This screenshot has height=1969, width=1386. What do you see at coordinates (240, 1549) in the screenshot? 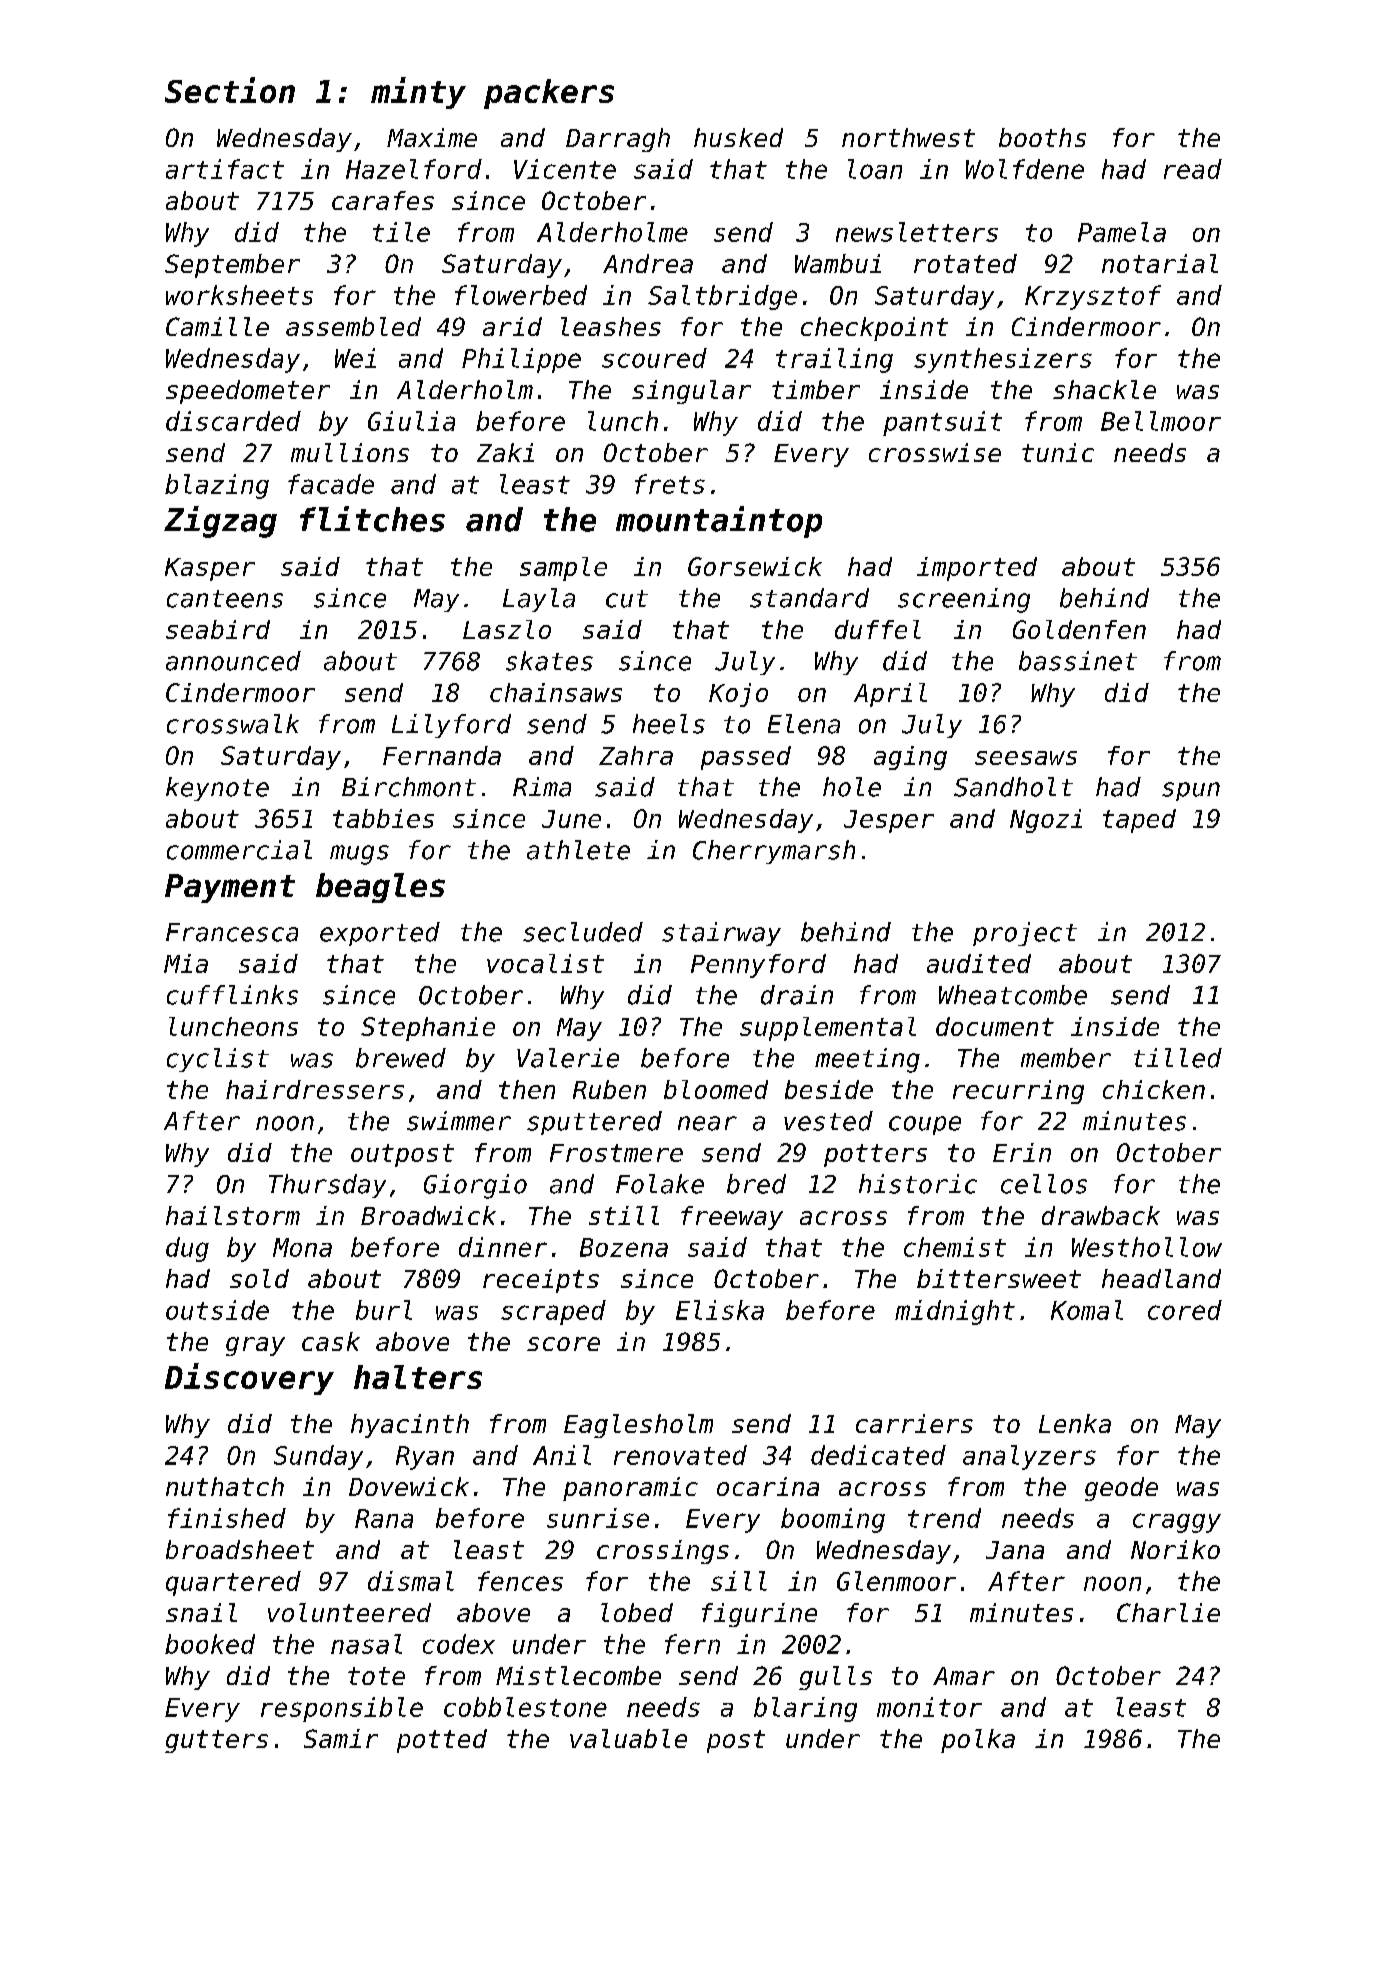
I see `broadsheet` at bounding box center [240, 1549].
